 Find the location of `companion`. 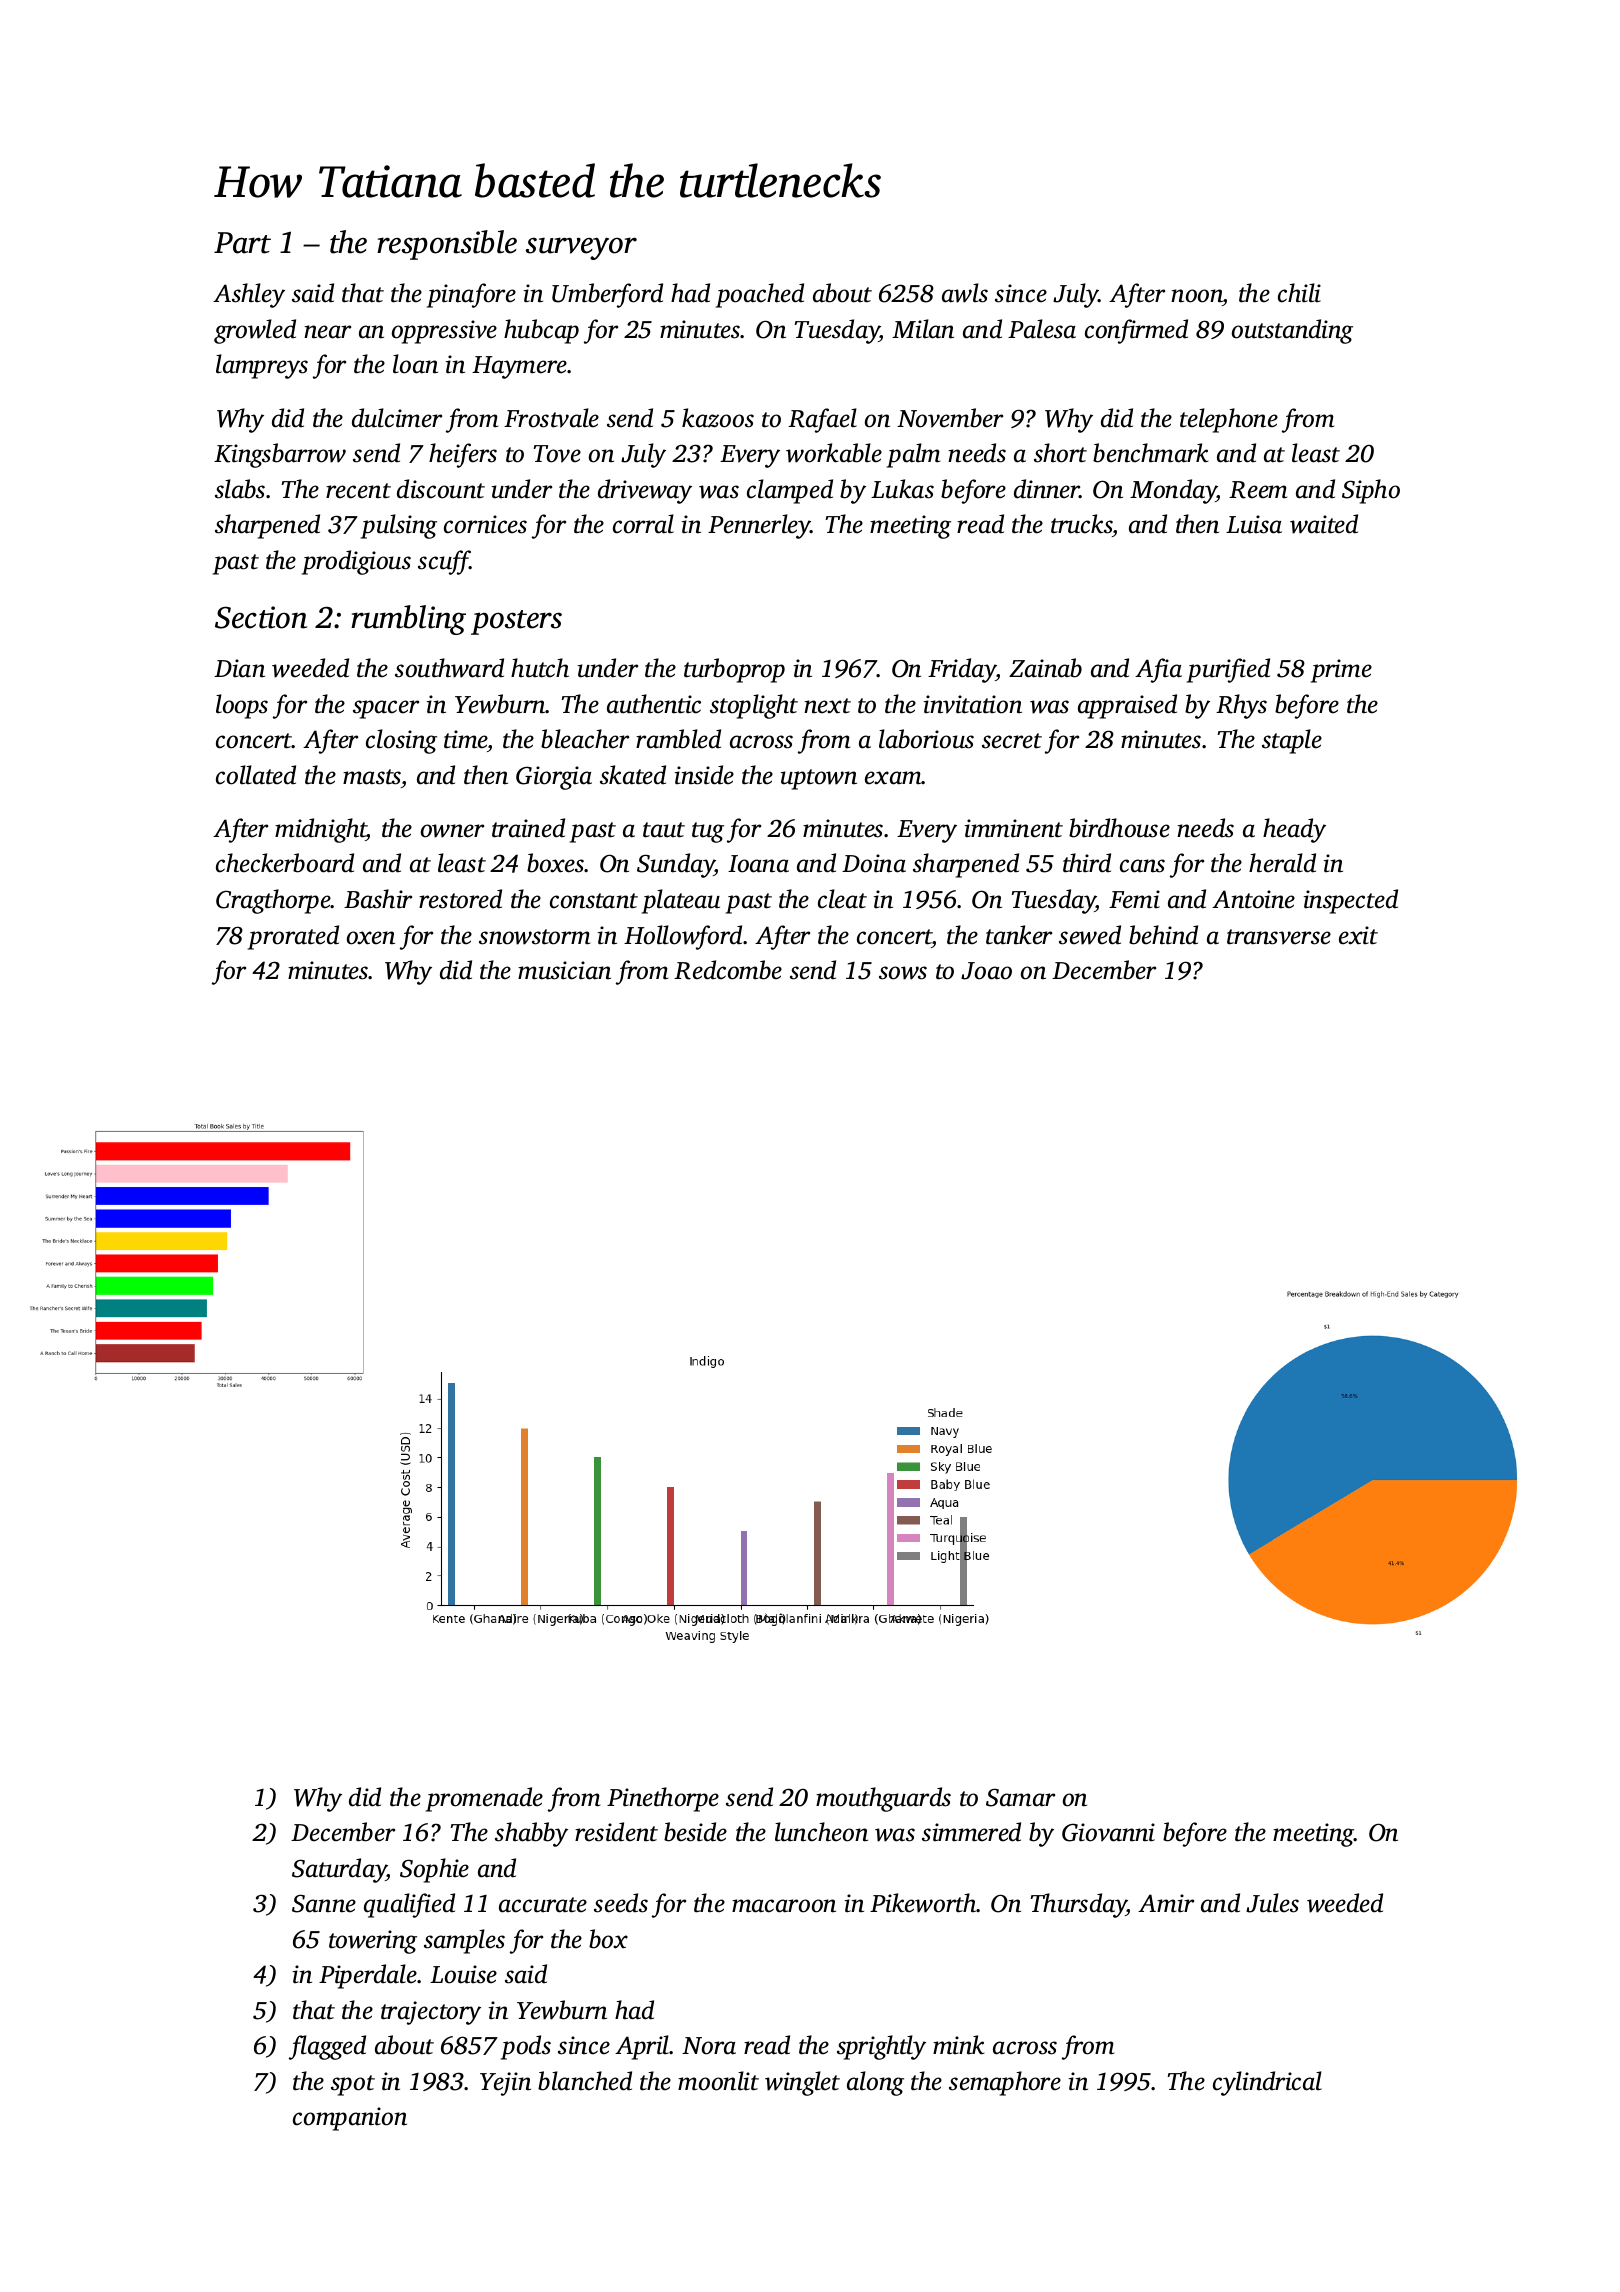

companion is located at coordinates (350, 2119).
